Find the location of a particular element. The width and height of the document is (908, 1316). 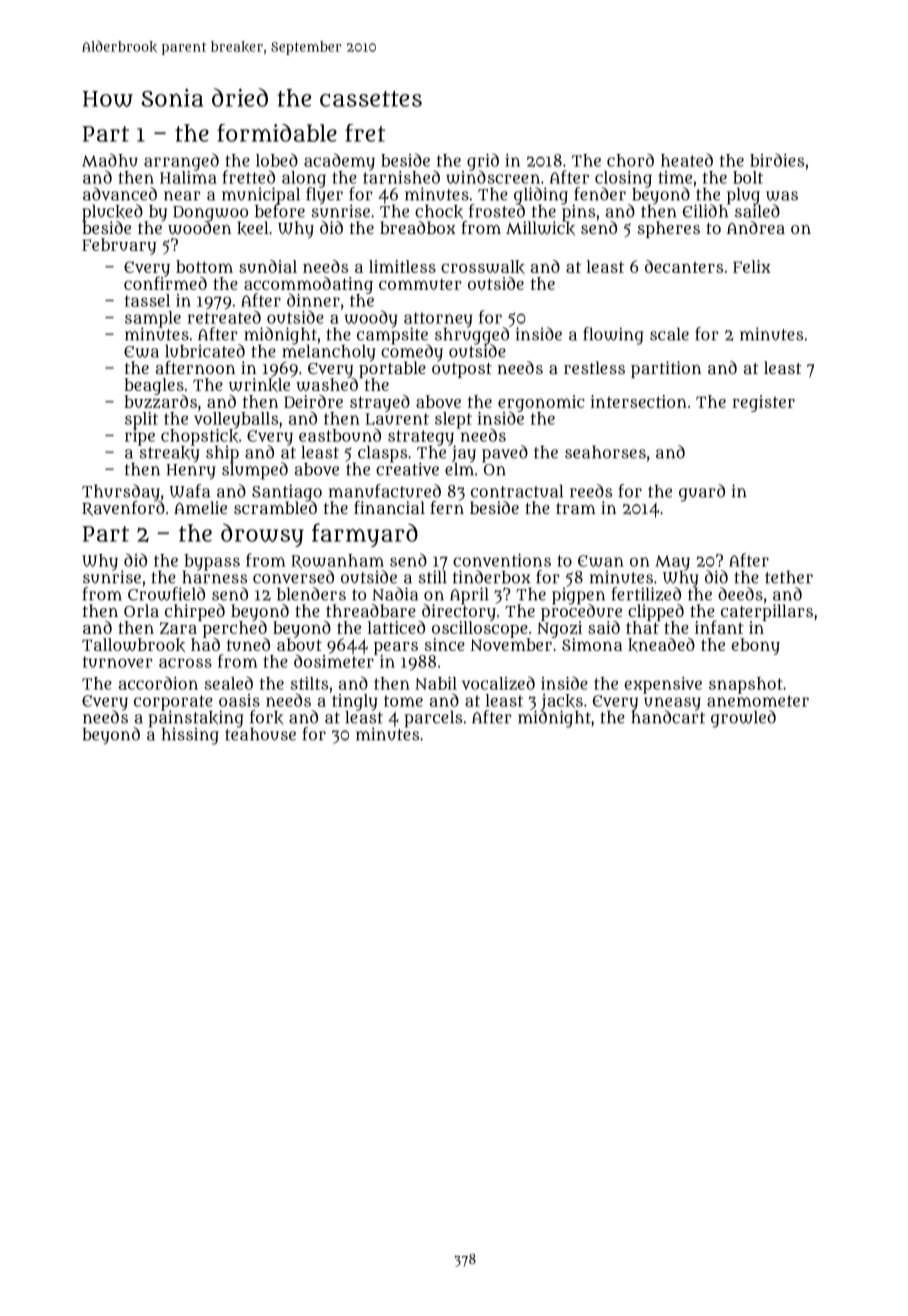

streaky is located at coordinates (170, 454).
